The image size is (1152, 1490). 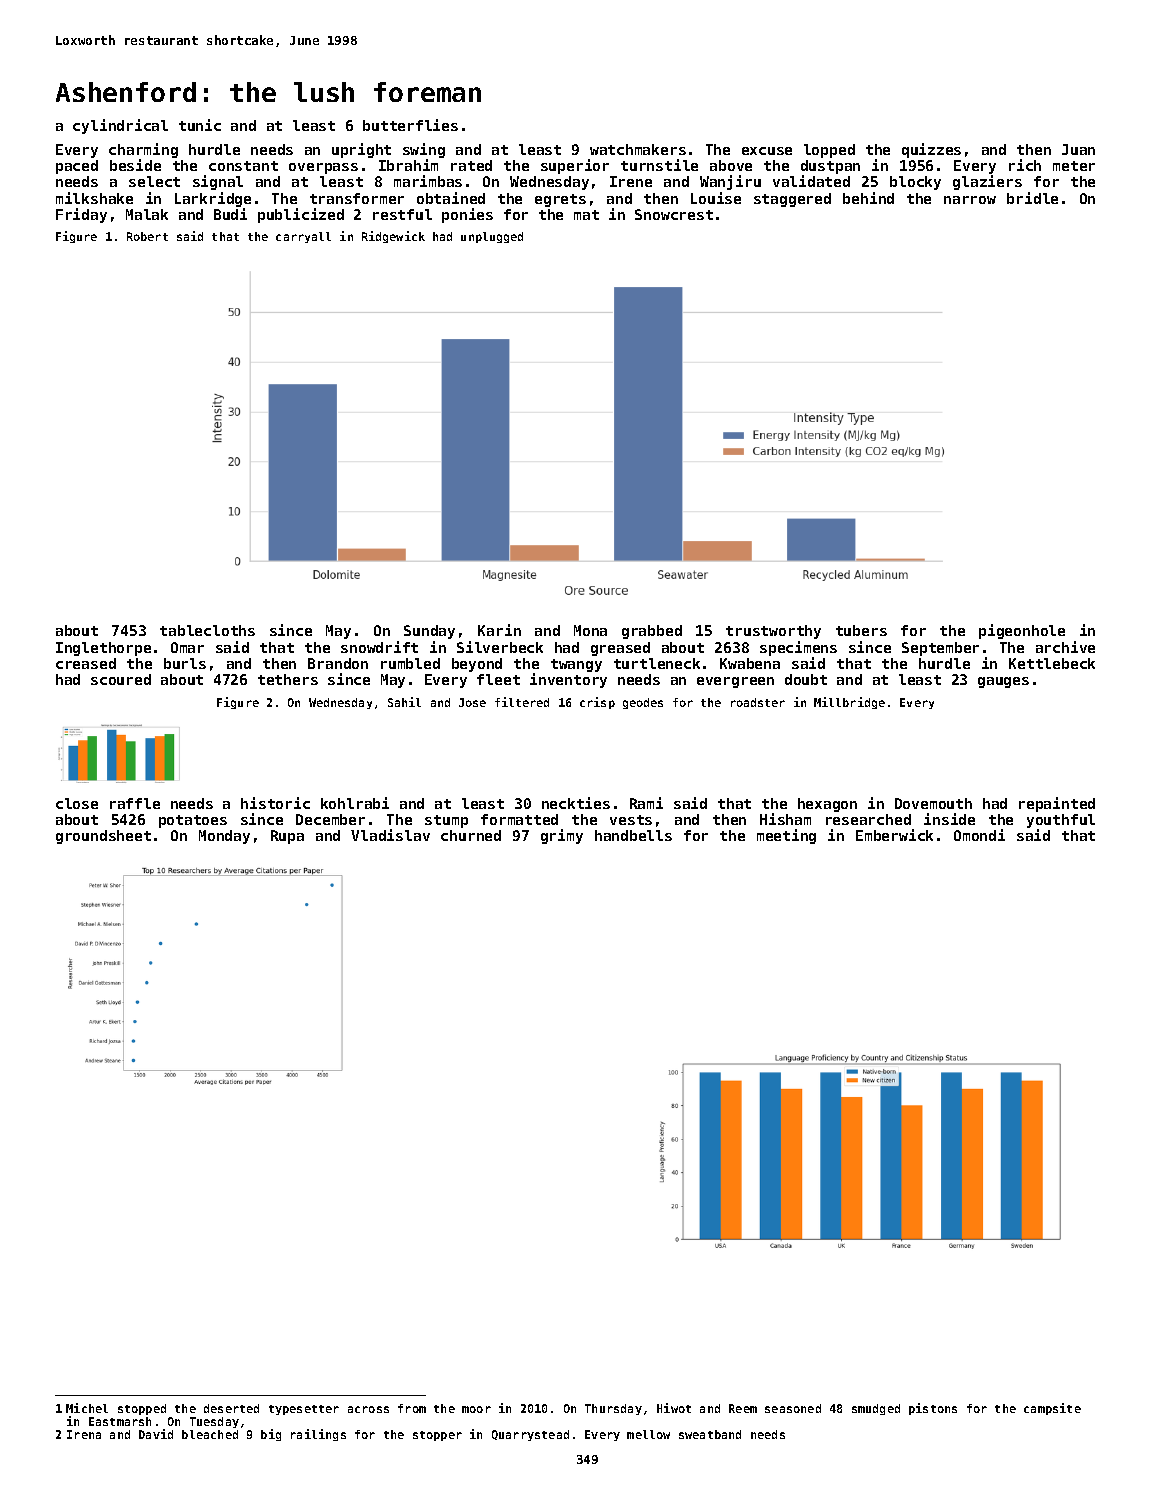 I want to click on Rupa, so click(x=287, y=837).
